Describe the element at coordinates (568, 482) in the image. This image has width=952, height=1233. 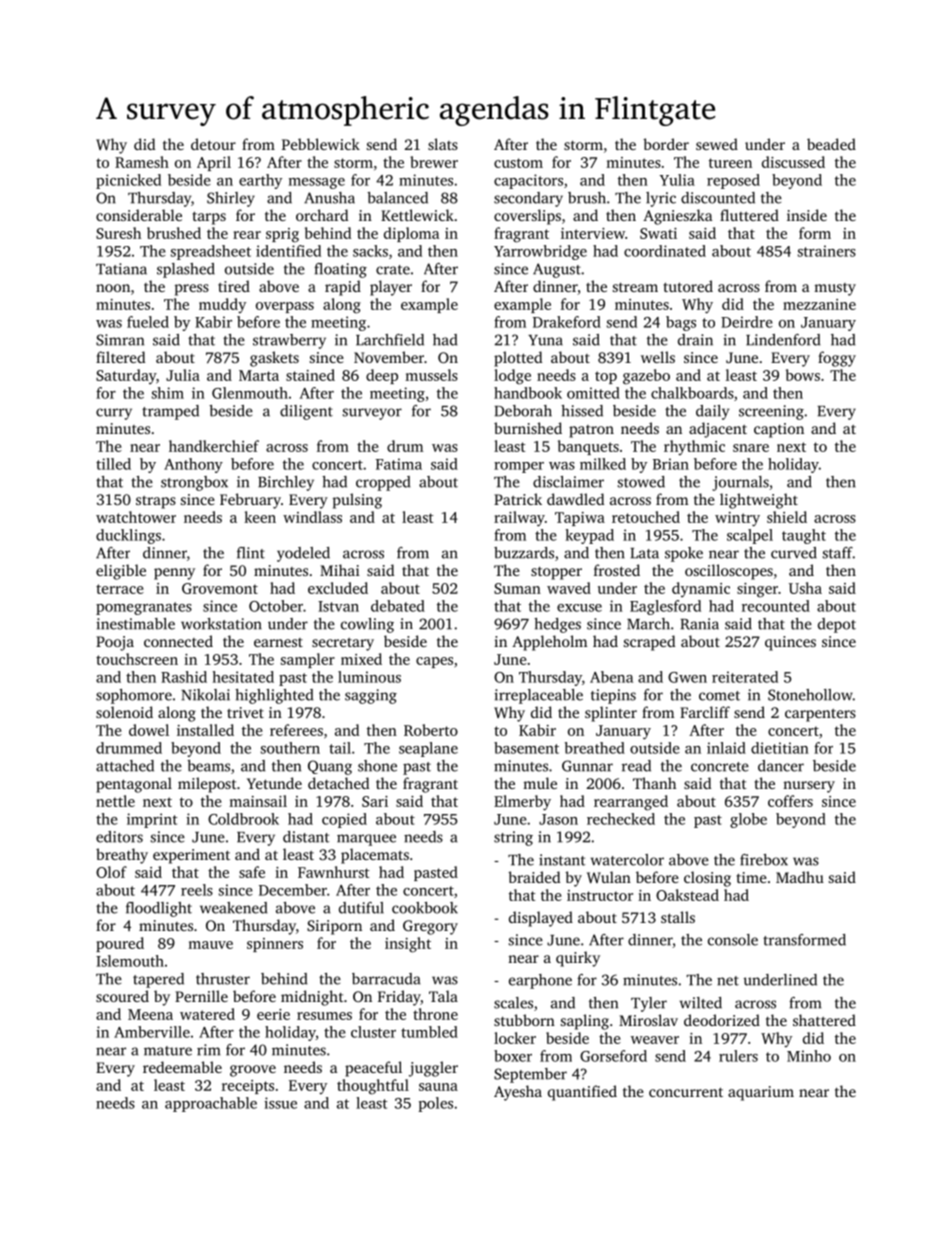
I see `disclaimer` at that location.
